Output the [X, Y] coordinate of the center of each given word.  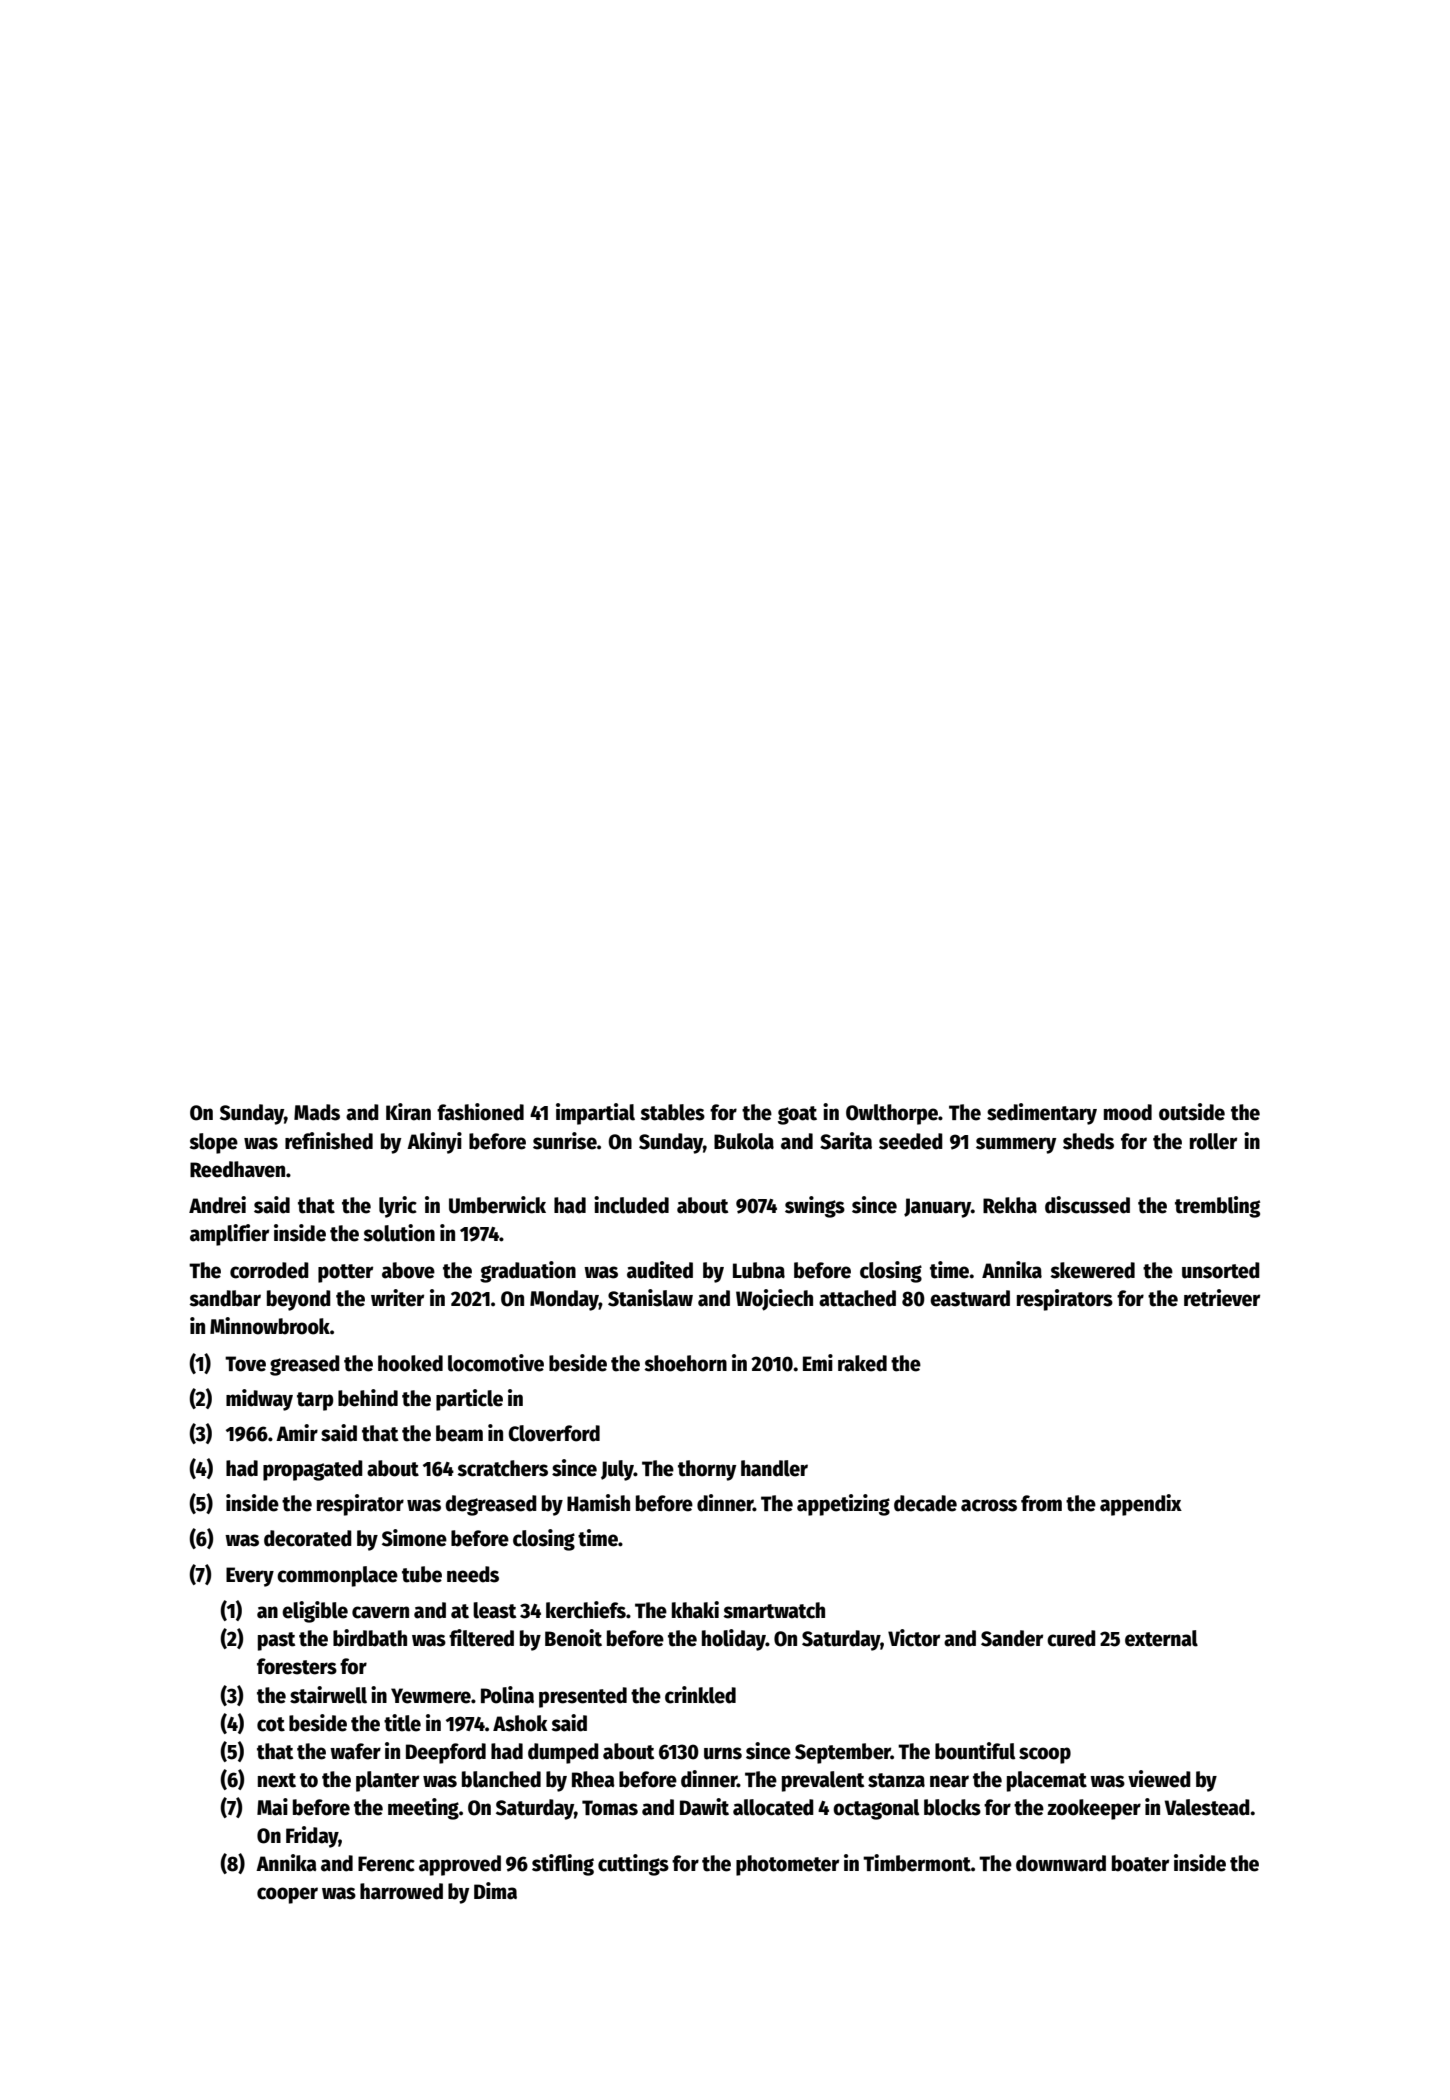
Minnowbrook [270, 1326]
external [1161, 1638]
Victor [914, 1638]
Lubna [759, 1270]
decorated [308, 1538]
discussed [1087, 1205]
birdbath [370, 1638]
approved [460, 1865]
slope [213, 1143]
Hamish [598, 1503]
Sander [1012, 1638]
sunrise [565, 1141]
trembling [1217, 1207]
